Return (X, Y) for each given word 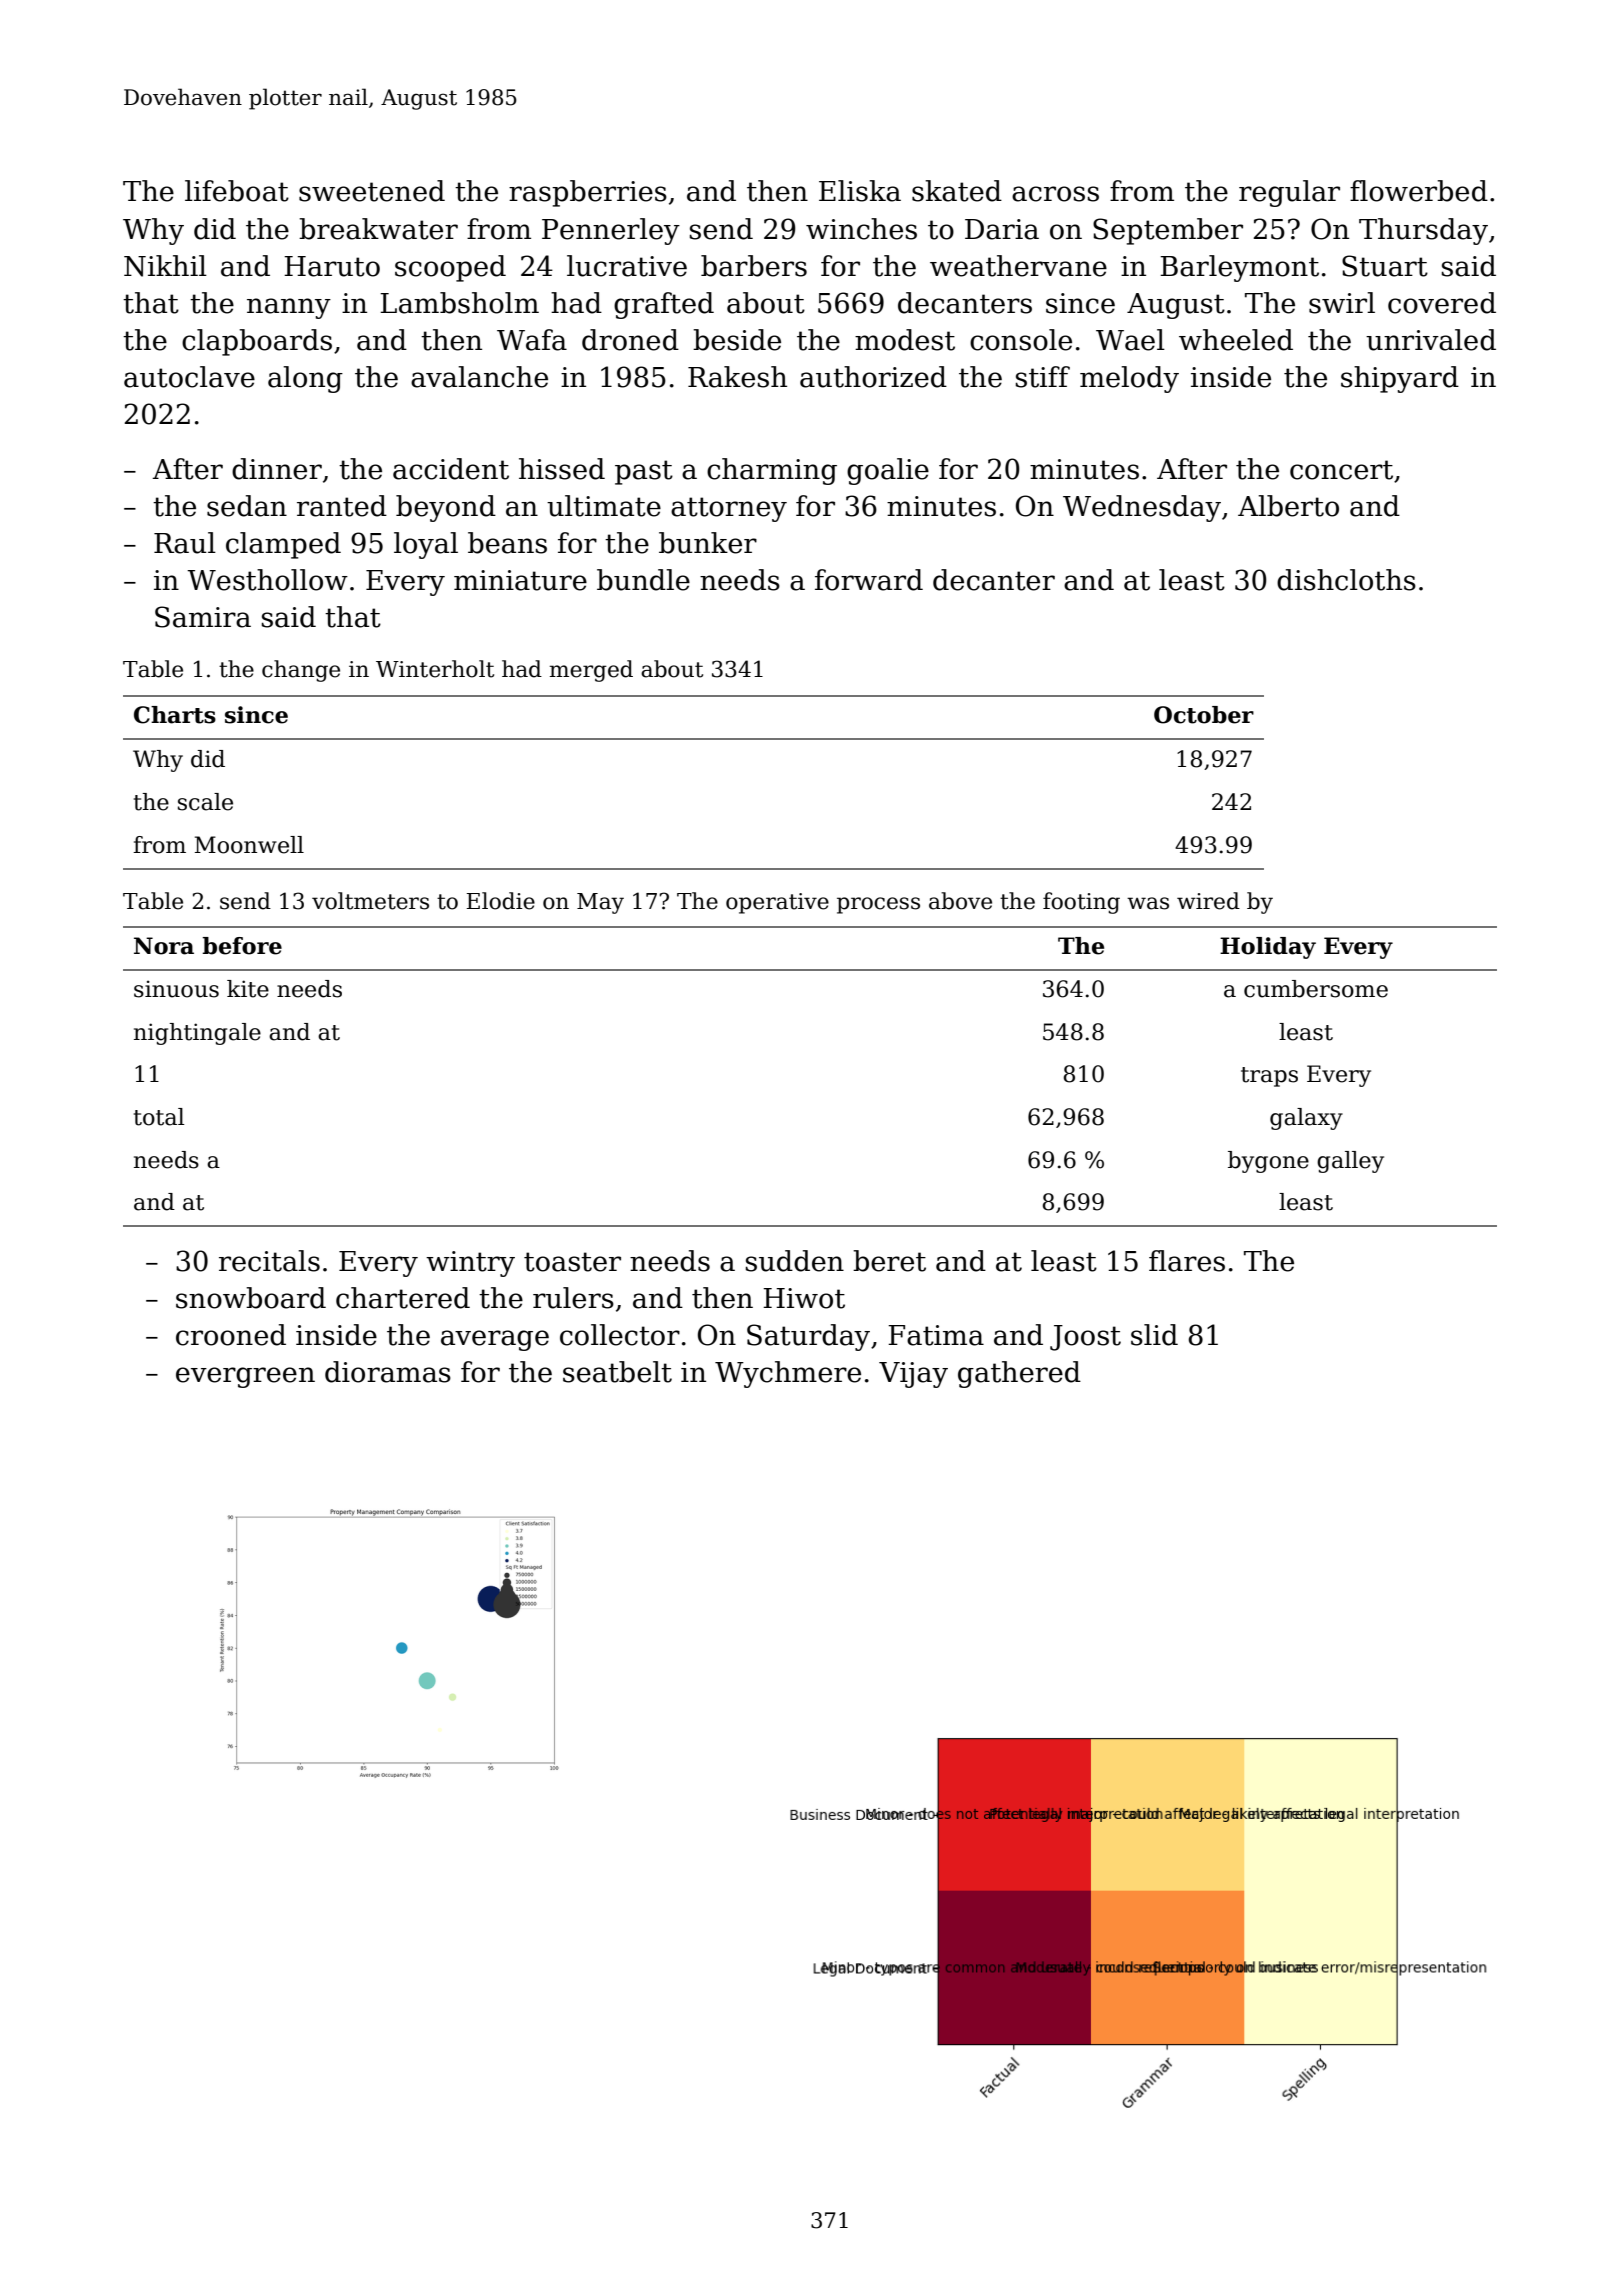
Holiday (1268, 948)
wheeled (1236, 340)
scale (205, 802)
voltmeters (370, 901)
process (878, 905)
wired (1208, 901)
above (960, 901)
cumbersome (1316, 989)
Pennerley (611, 231)
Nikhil (165, 266)
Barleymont (1239, 268)
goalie (888, 471)
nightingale (197, 1034)
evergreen (245, 1377)
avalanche (479, 377)
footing (1081, 903)
